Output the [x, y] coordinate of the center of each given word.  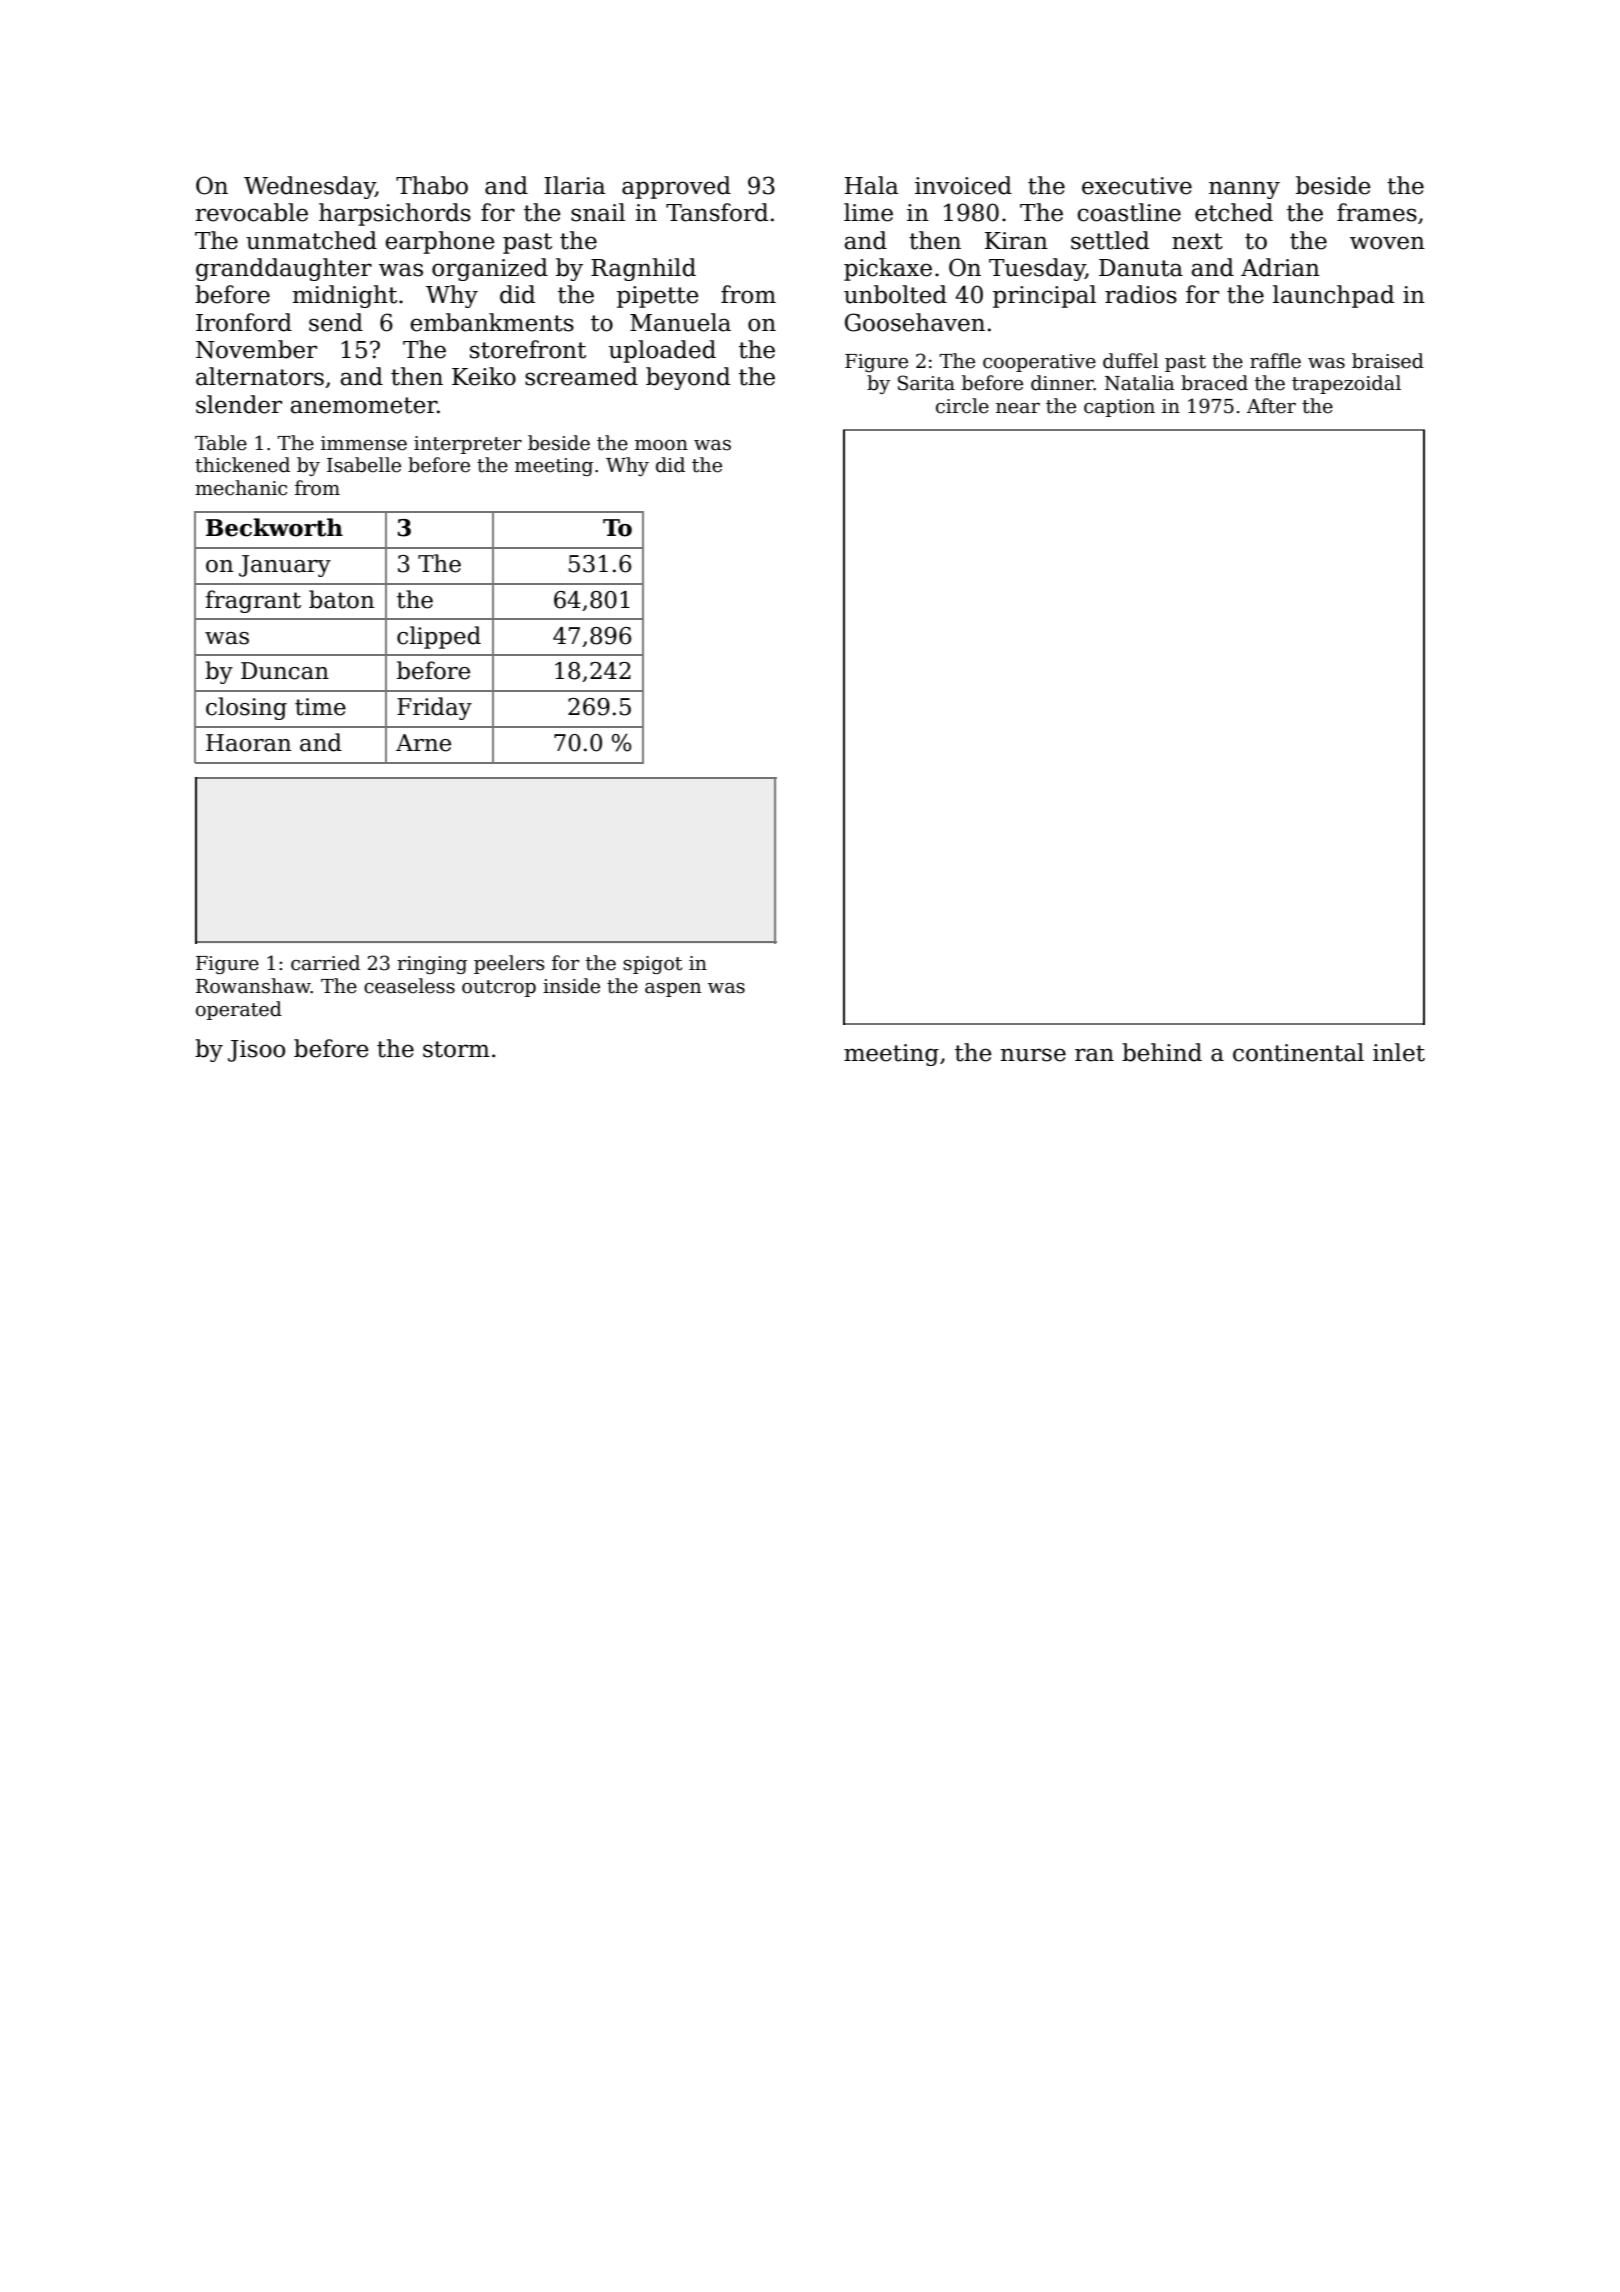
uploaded [662, 351]
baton [341, 599]
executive [1137, 186]
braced [1214, 383]
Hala [871, 185]
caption [1119, 408]
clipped [439, 637]
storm [456, 1049]
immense [364, 443]
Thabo [432, 185]
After [1271, 406]
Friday [434, 708]
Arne [423, 743]
